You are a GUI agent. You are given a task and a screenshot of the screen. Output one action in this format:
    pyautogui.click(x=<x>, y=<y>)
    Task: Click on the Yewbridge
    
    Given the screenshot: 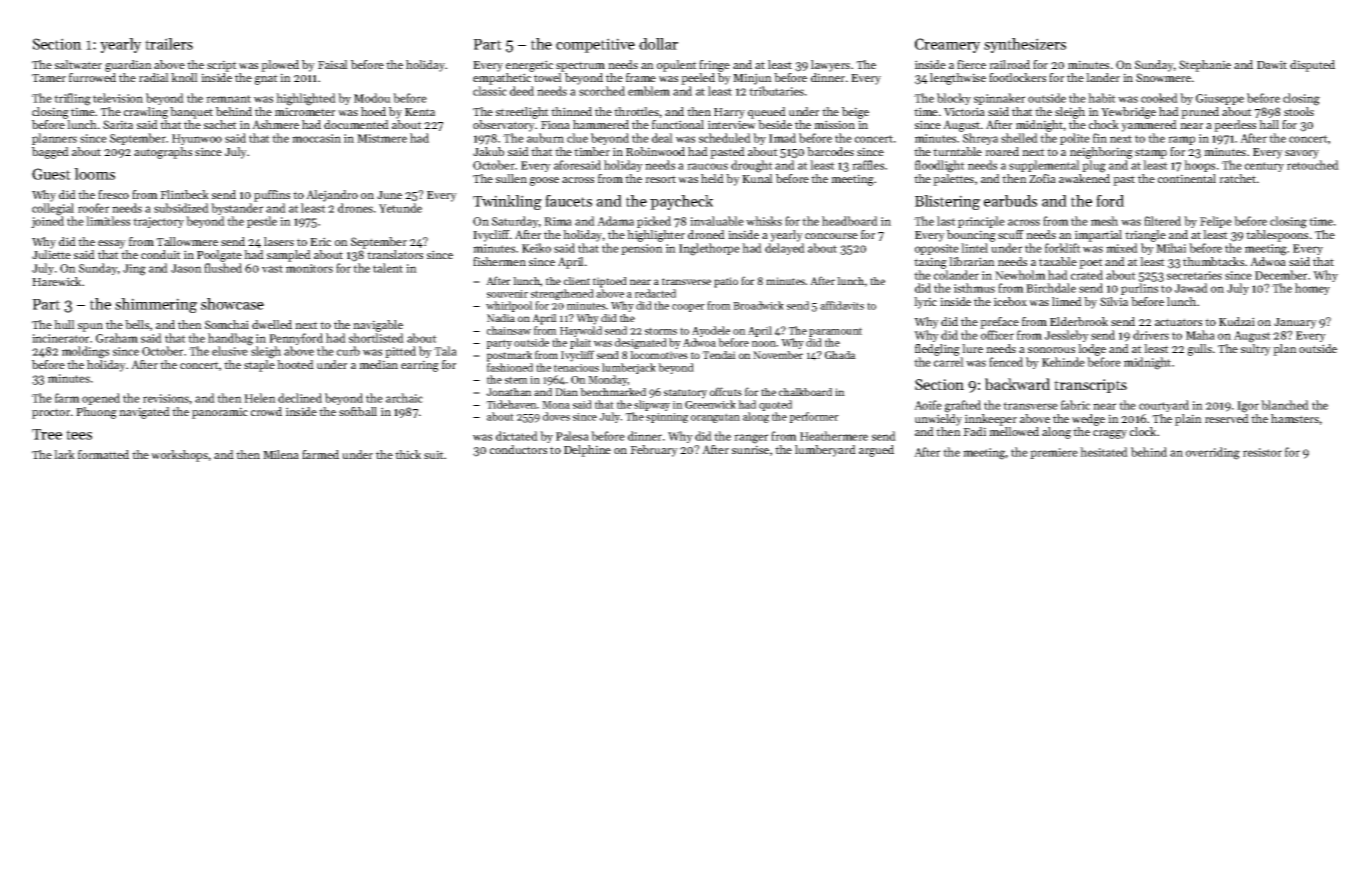 What is the action you would take?
    pyautogui.click(x=1128, y=113)
